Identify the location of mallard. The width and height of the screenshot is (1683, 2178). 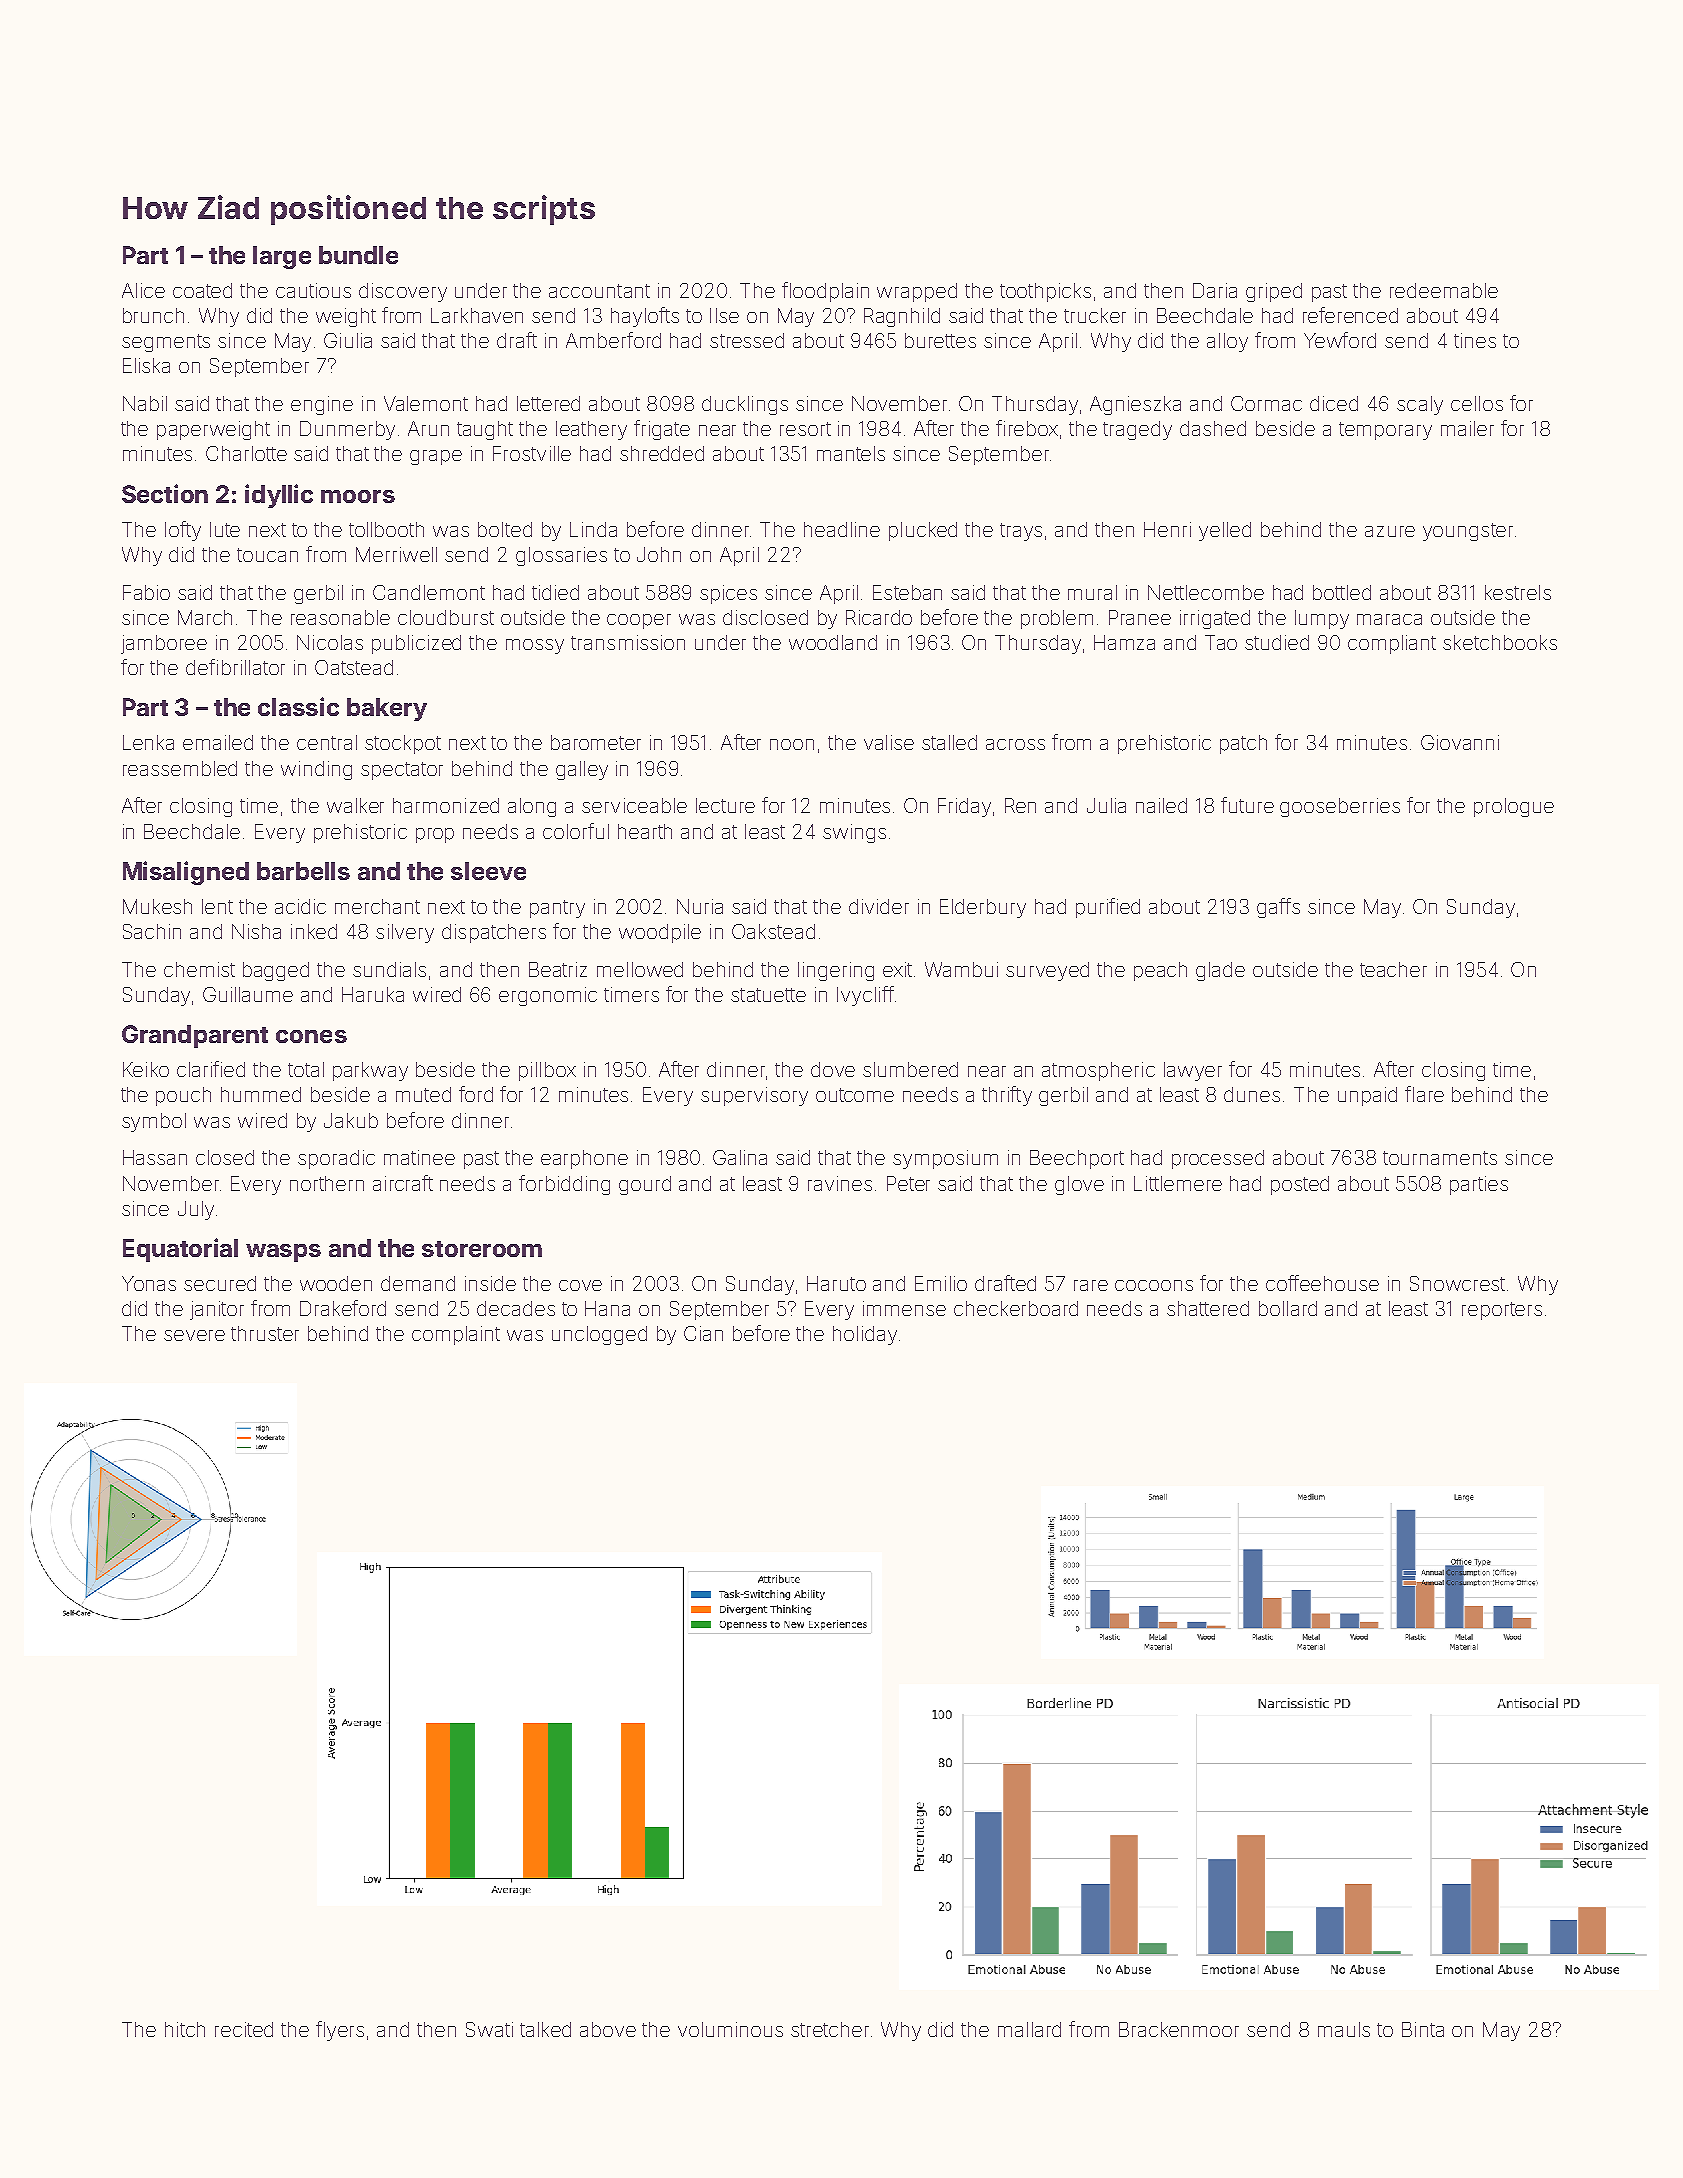
(1029, 2029).
